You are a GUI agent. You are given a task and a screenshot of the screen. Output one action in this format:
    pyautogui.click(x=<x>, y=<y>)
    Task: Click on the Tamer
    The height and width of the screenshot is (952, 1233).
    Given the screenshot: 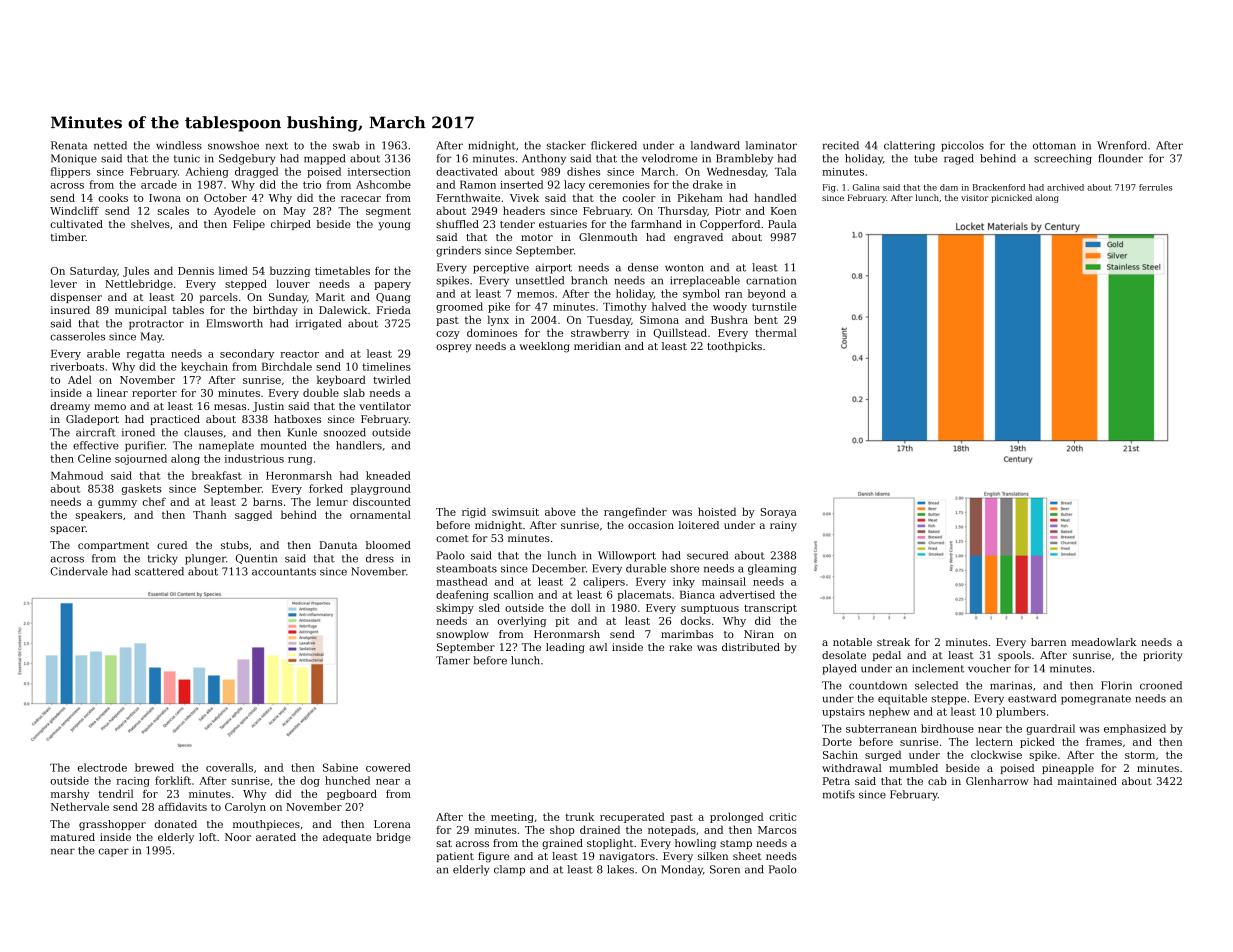 What is the action you would take?
    pyautogui.click(x=453, y=660)
